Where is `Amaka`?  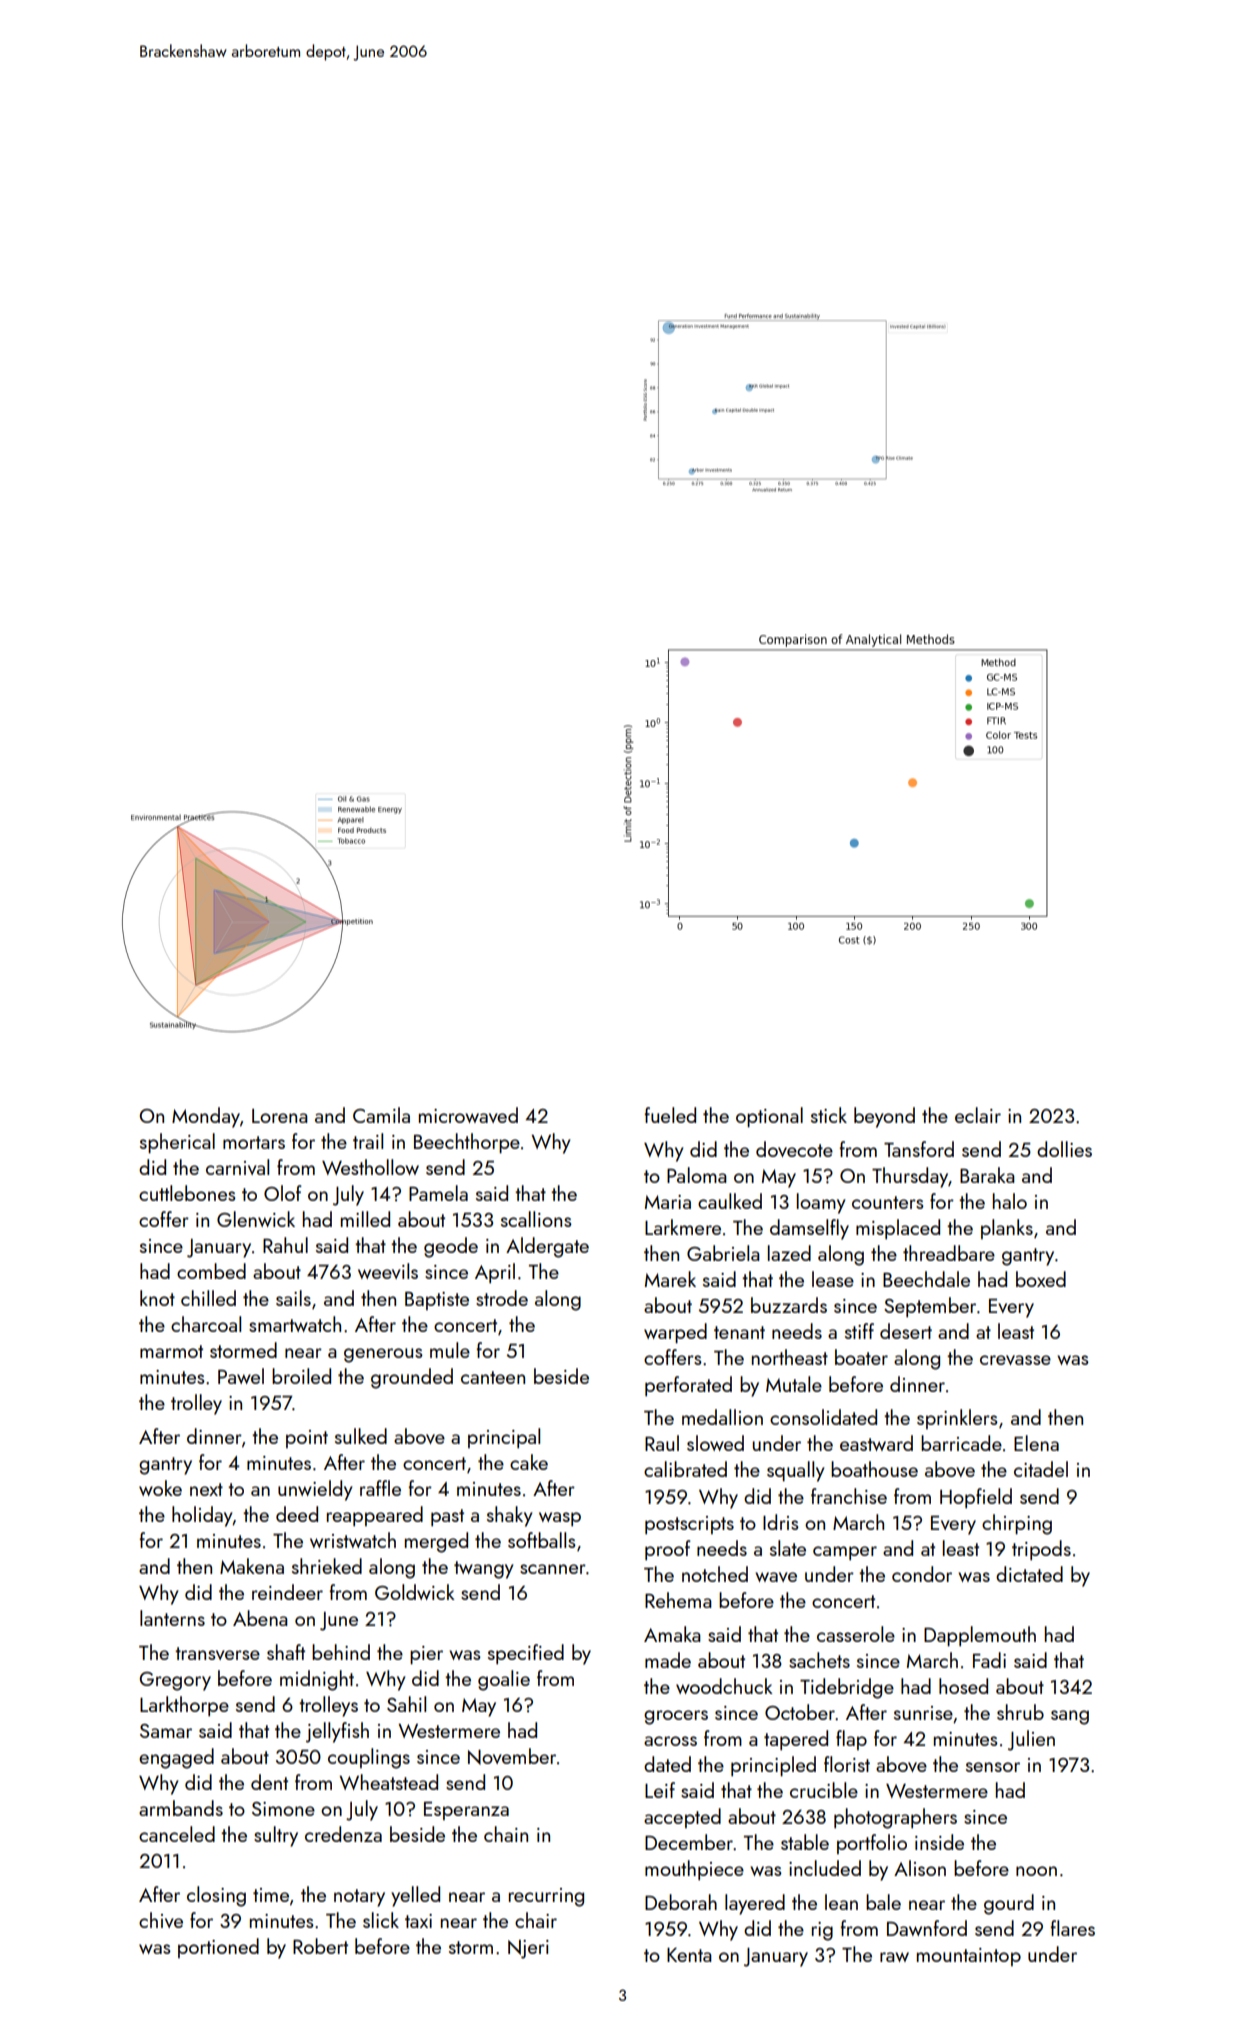
Amaka is located at coordinates (672, 1634).
